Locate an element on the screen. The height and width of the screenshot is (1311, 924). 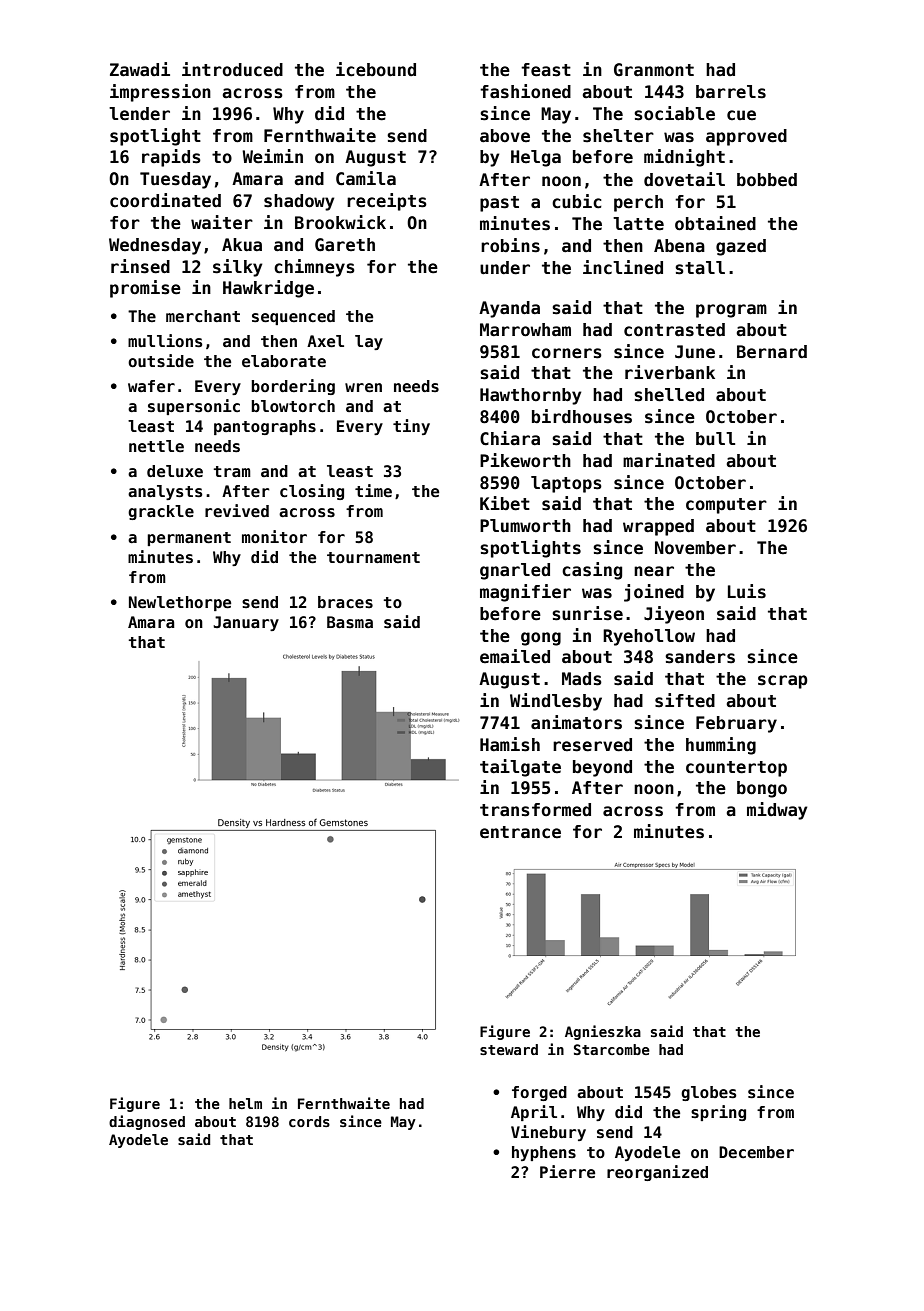
helm is located at coordinates (245, 1103).
